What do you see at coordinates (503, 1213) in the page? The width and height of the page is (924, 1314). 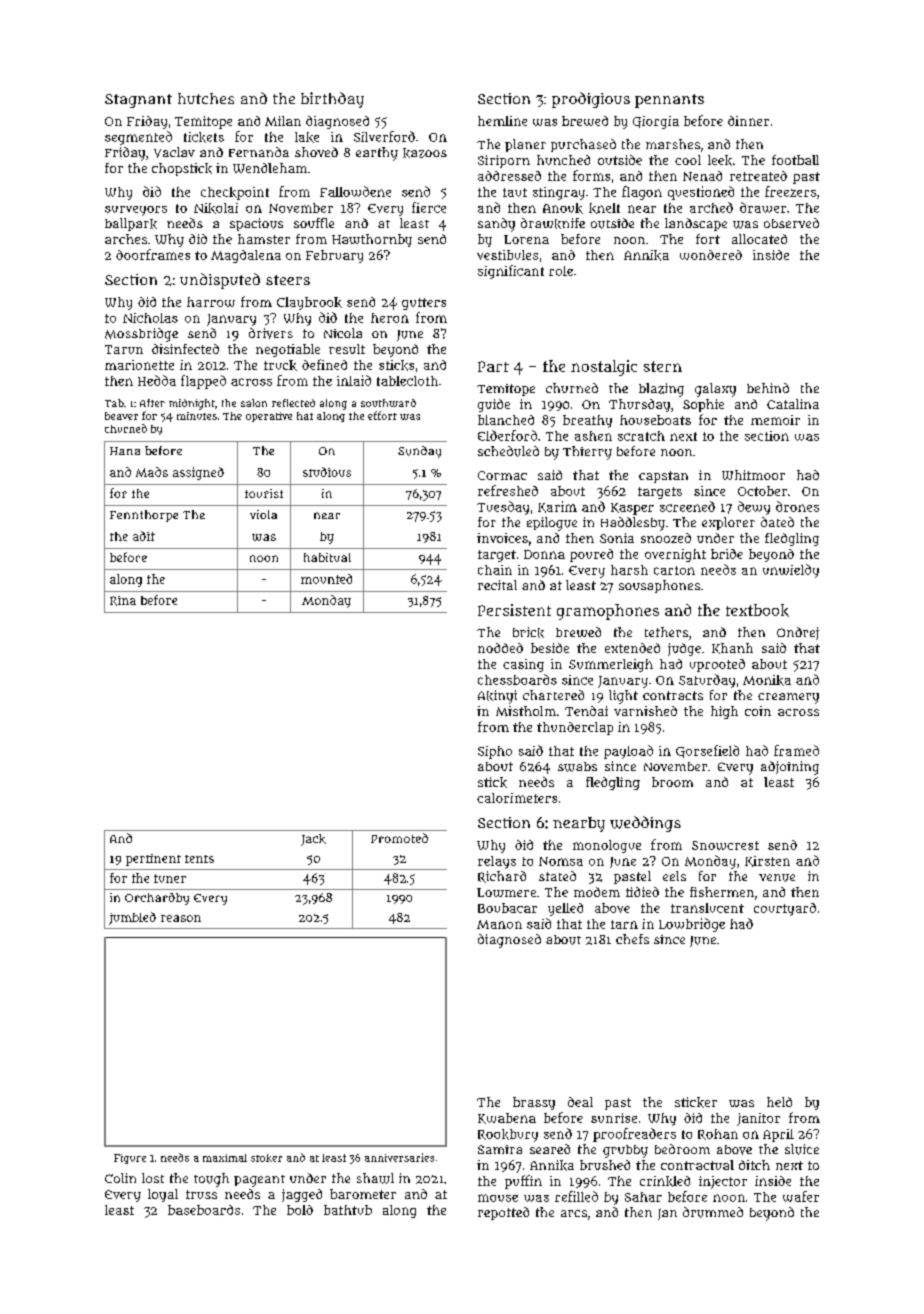 I see `repotted` at bounding box center [503, 1213].
